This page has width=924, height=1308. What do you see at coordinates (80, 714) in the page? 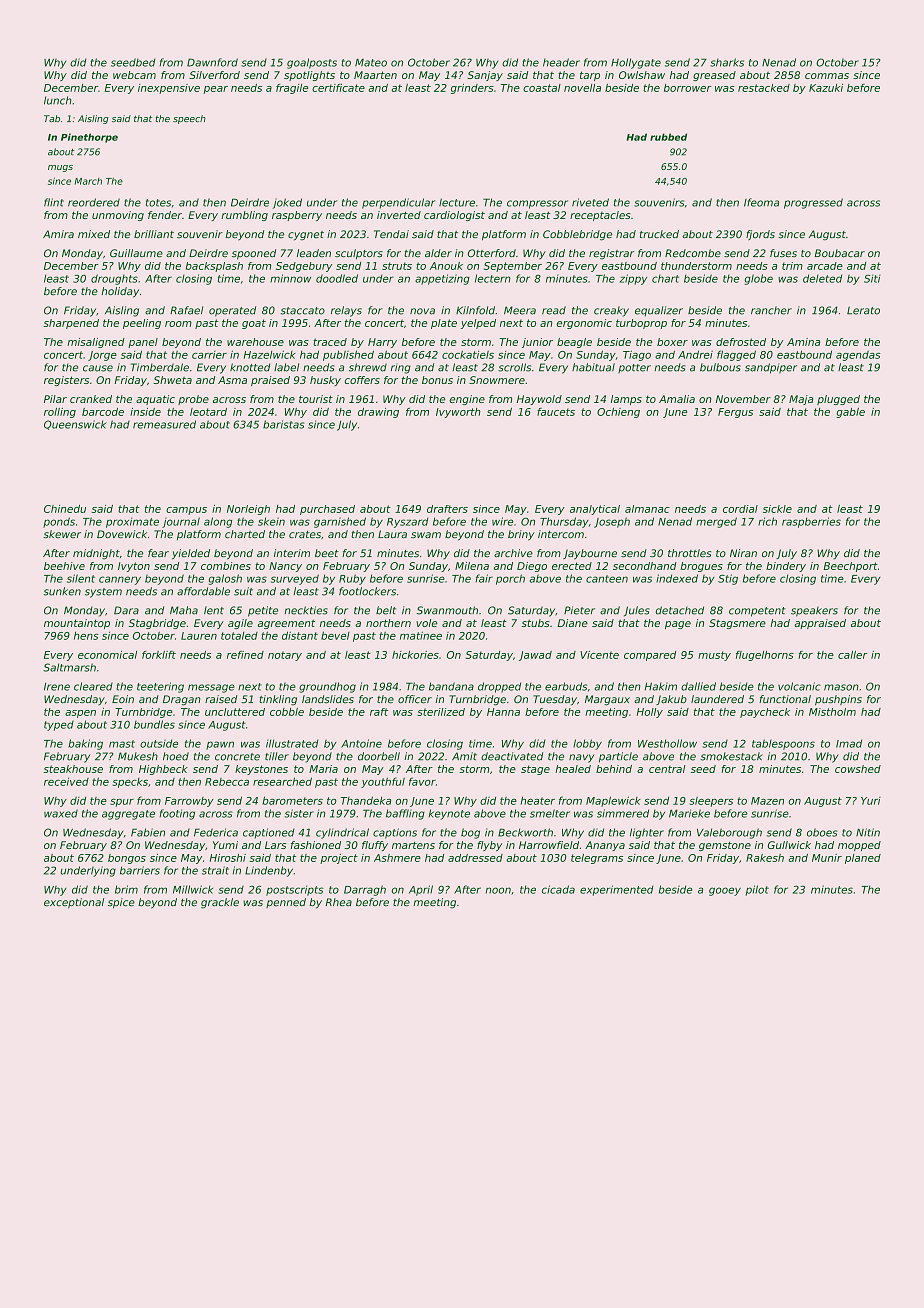
I see `aspen` at bounding box center [80, 714].
